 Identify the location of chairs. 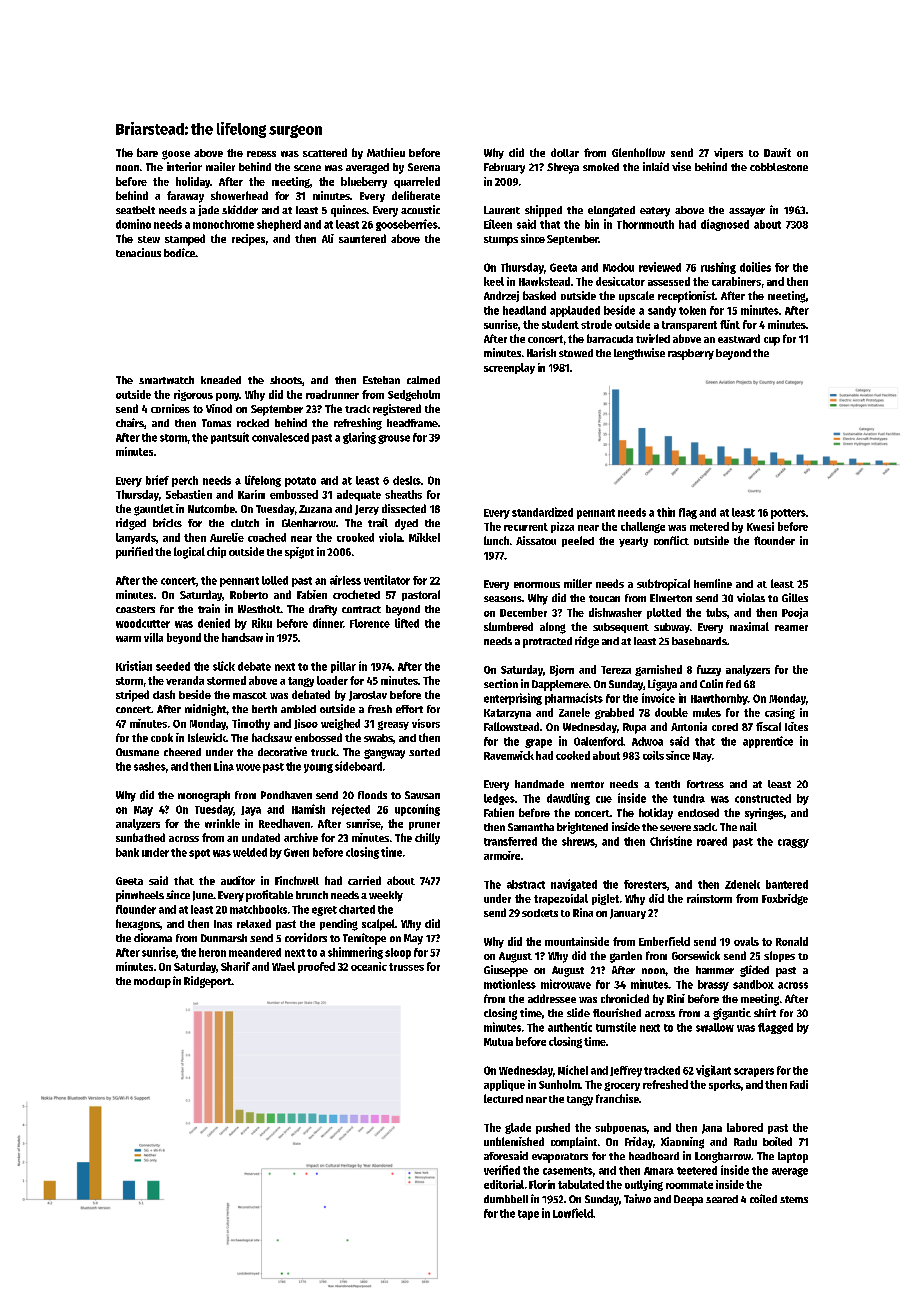
(130, 422).
